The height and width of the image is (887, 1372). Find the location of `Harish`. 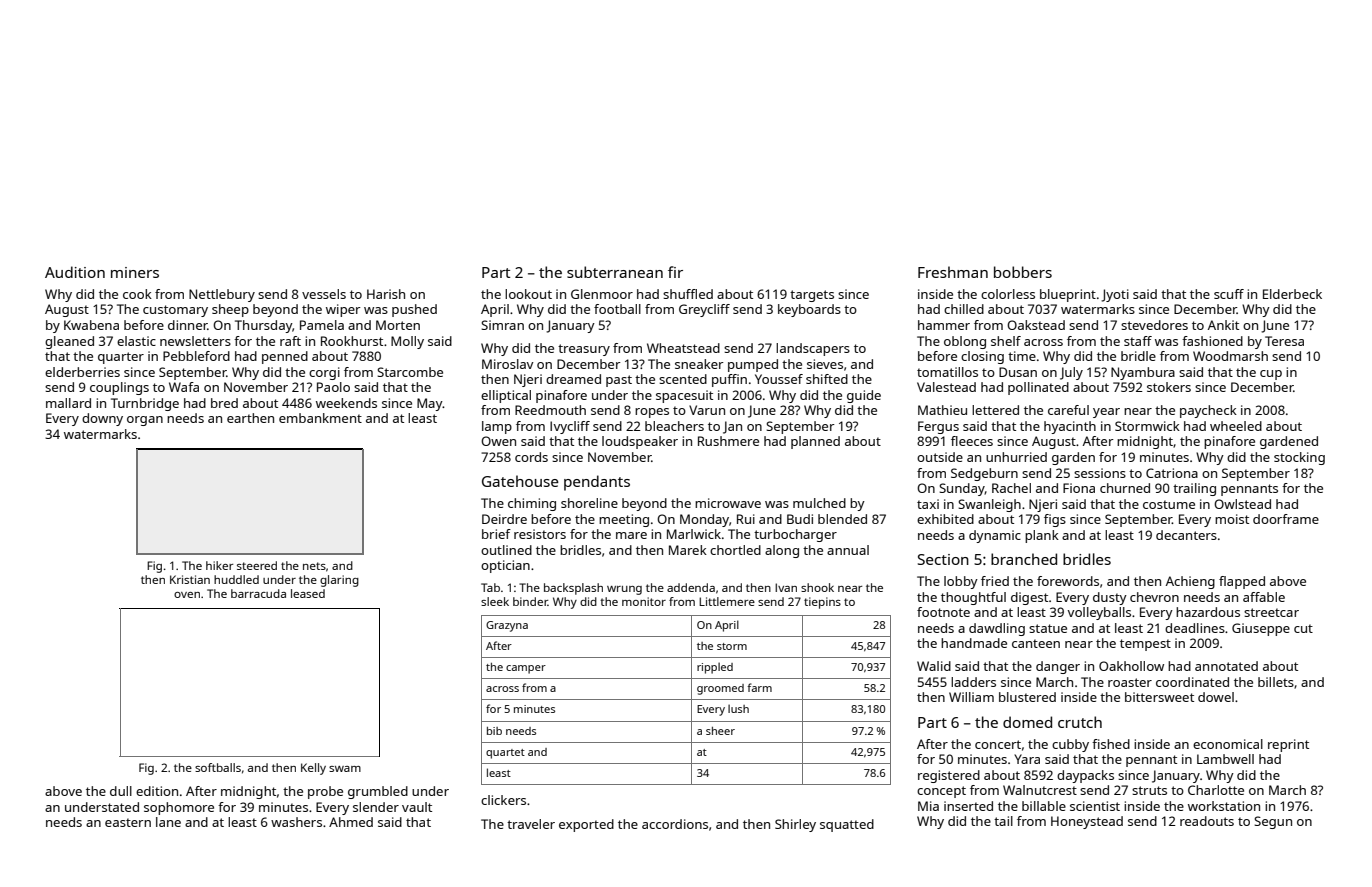

Harish is located at coordinates (386, 294).
